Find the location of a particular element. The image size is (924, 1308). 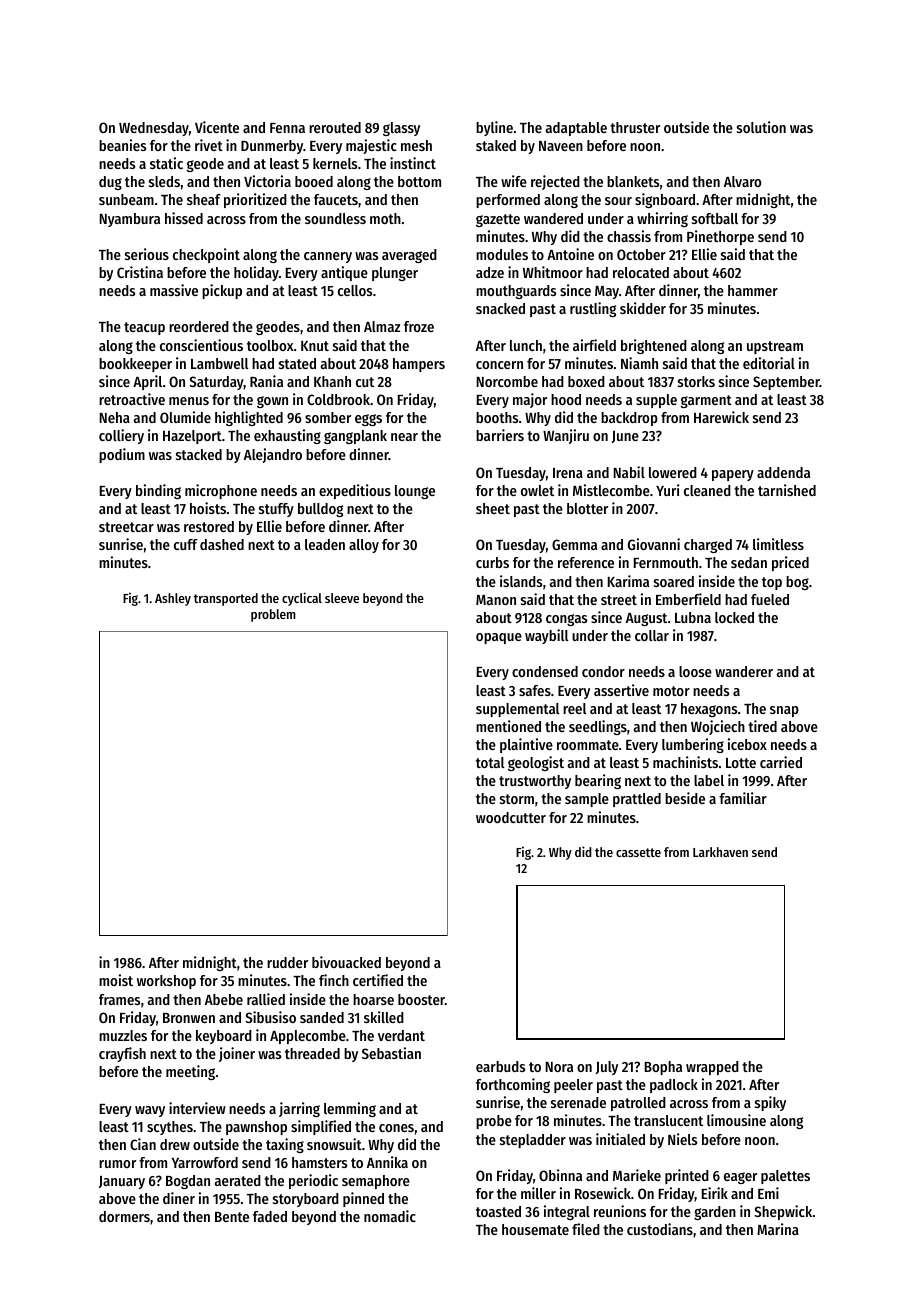

Marina is located at coordinates (778, 1229).
